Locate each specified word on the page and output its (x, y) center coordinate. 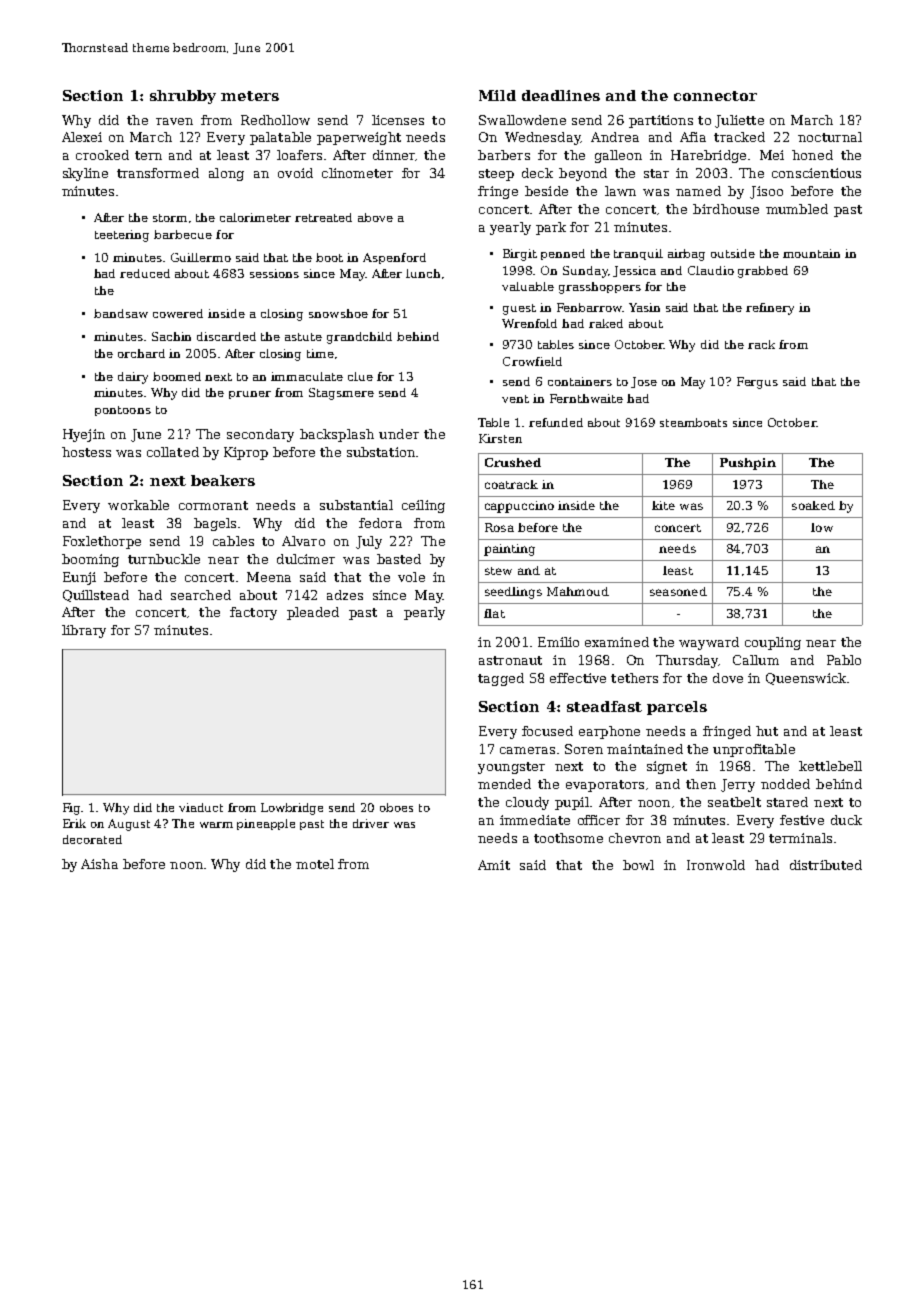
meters (250, 96)
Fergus (757, 383)
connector (715, 96)
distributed (826, 865)
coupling (773, 643)
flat (494, 613)
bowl (638, 865)
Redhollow (275, 120)
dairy (133, 378)
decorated (92, 839)
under (399, 434)
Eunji (79, 578)
